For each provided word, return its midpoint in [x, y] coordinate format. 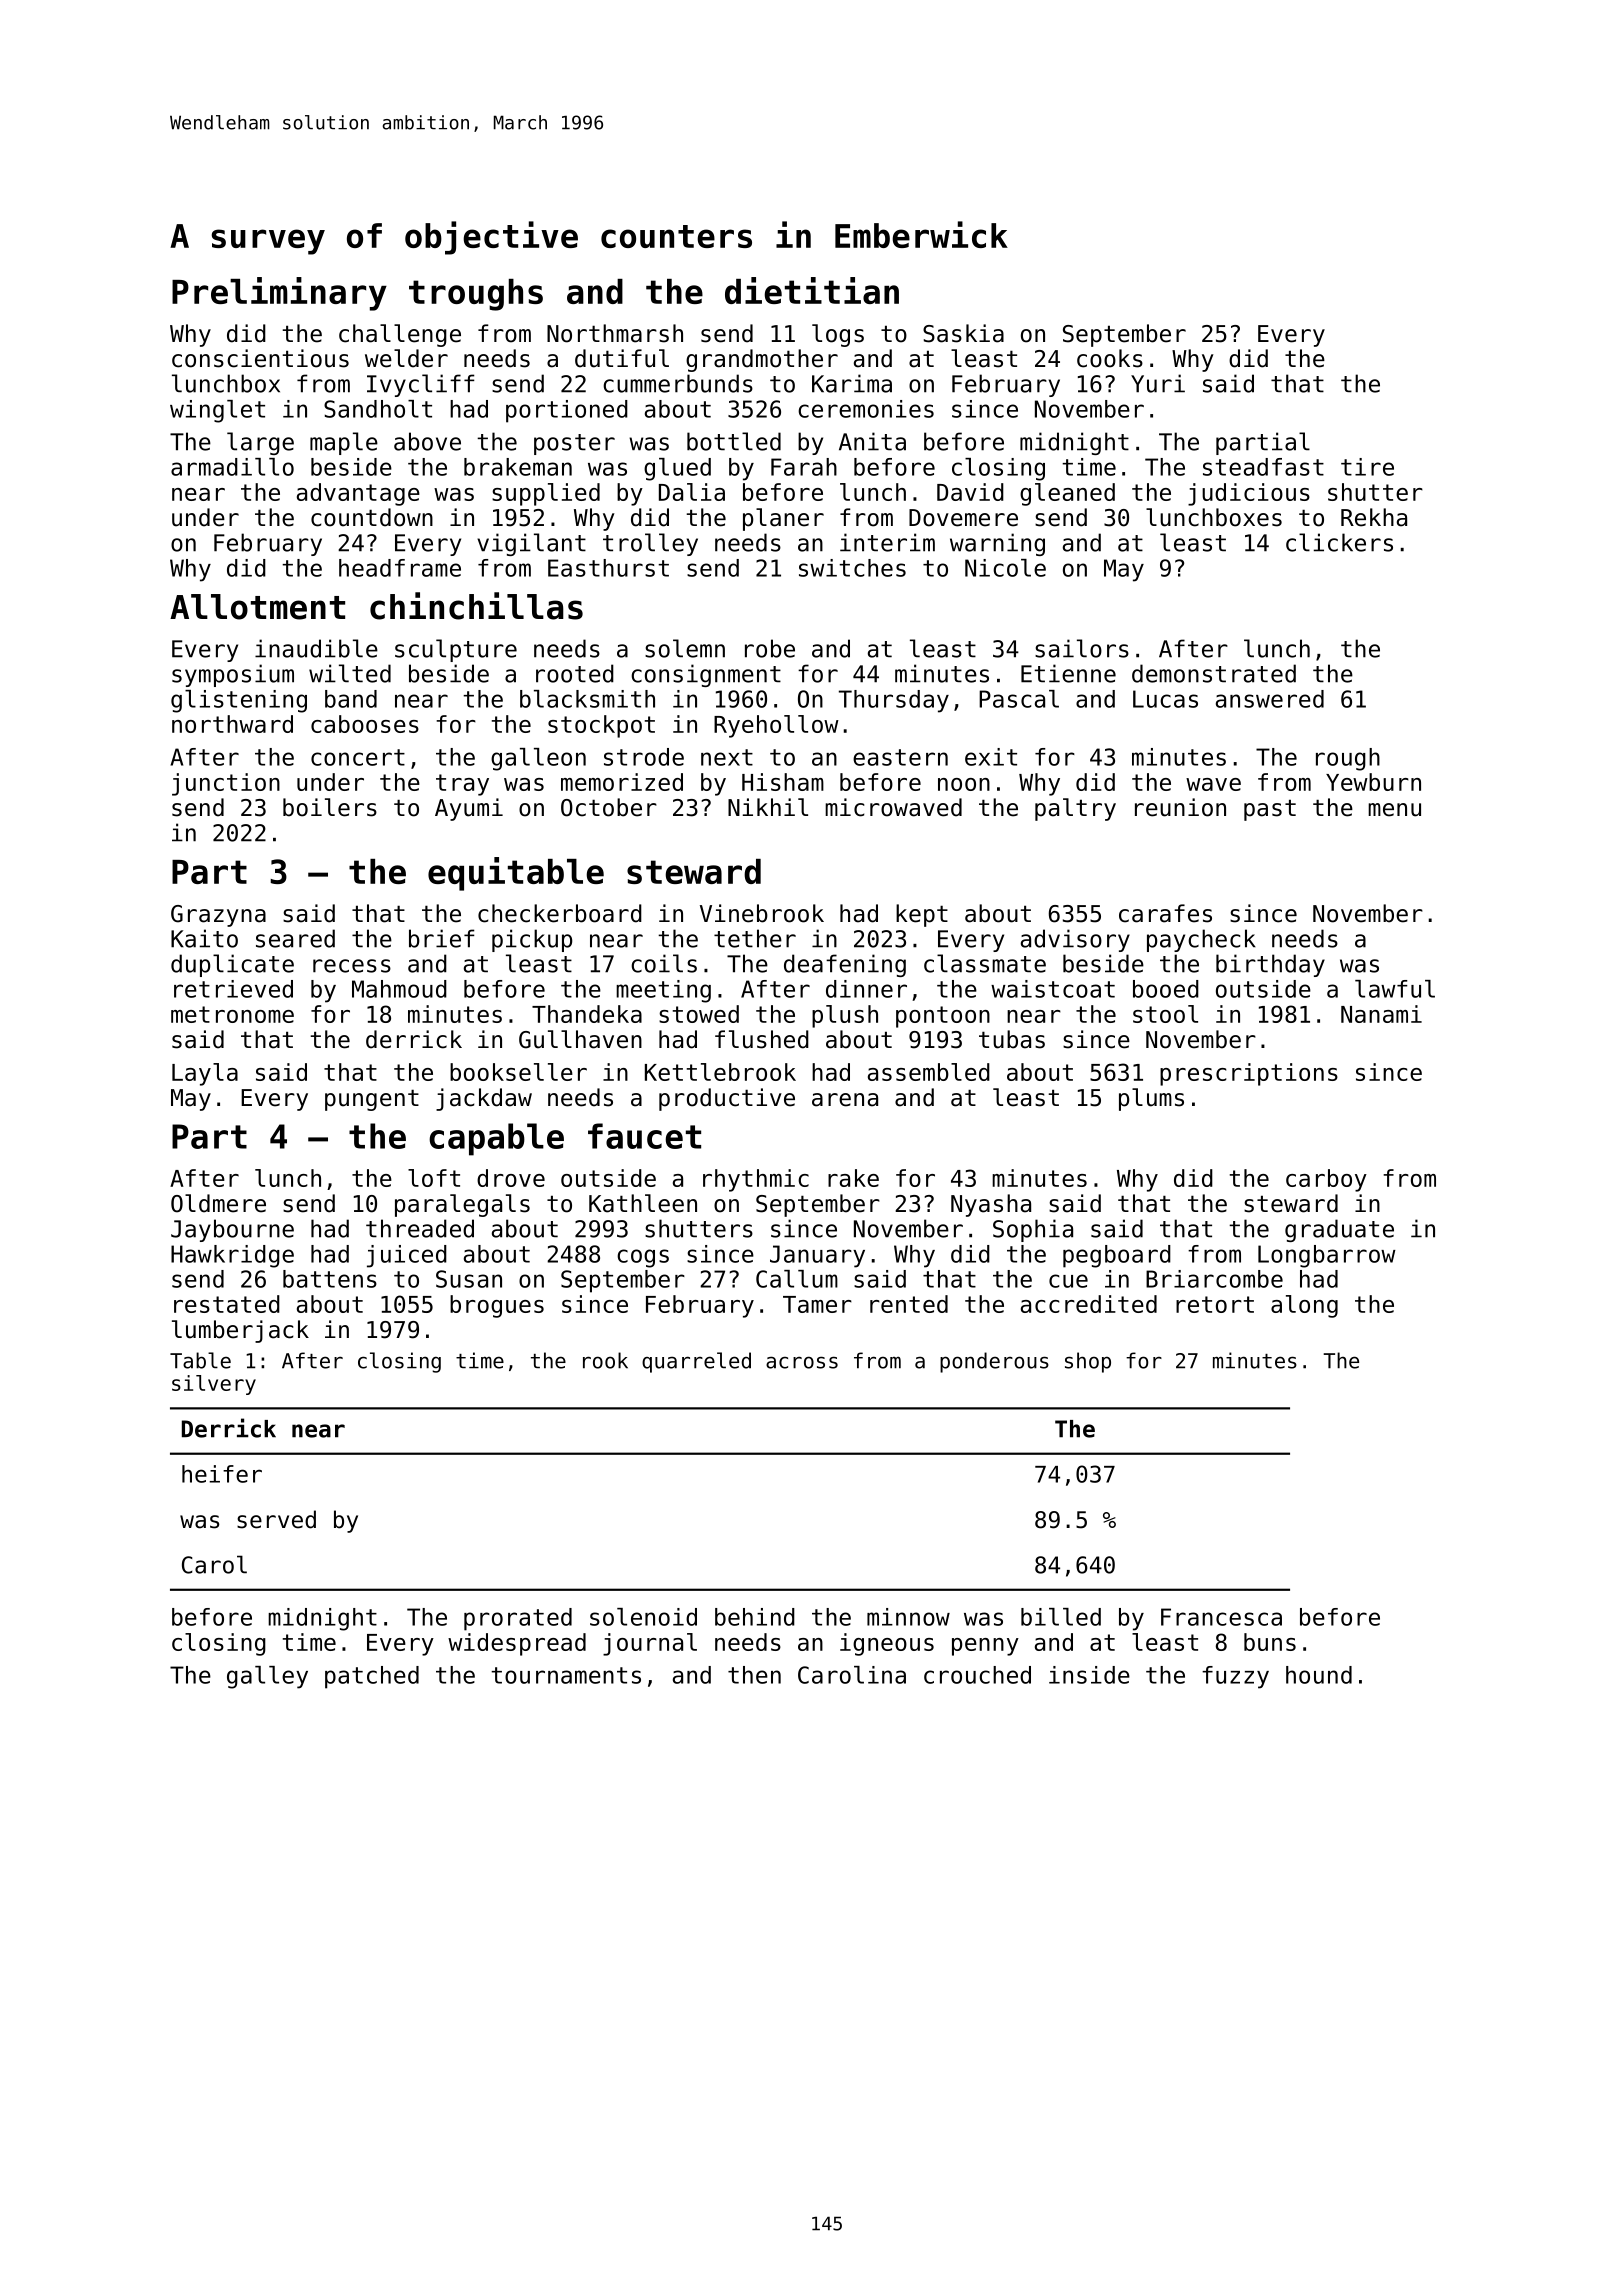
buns [1270, 1642]
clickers [1339, 542]
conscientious [260, 358]
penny [985, 1647]
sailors [1082, 648]
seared [295, 938]
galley [267, 1677]
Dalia [692, 492]
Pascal [1019, 699]
